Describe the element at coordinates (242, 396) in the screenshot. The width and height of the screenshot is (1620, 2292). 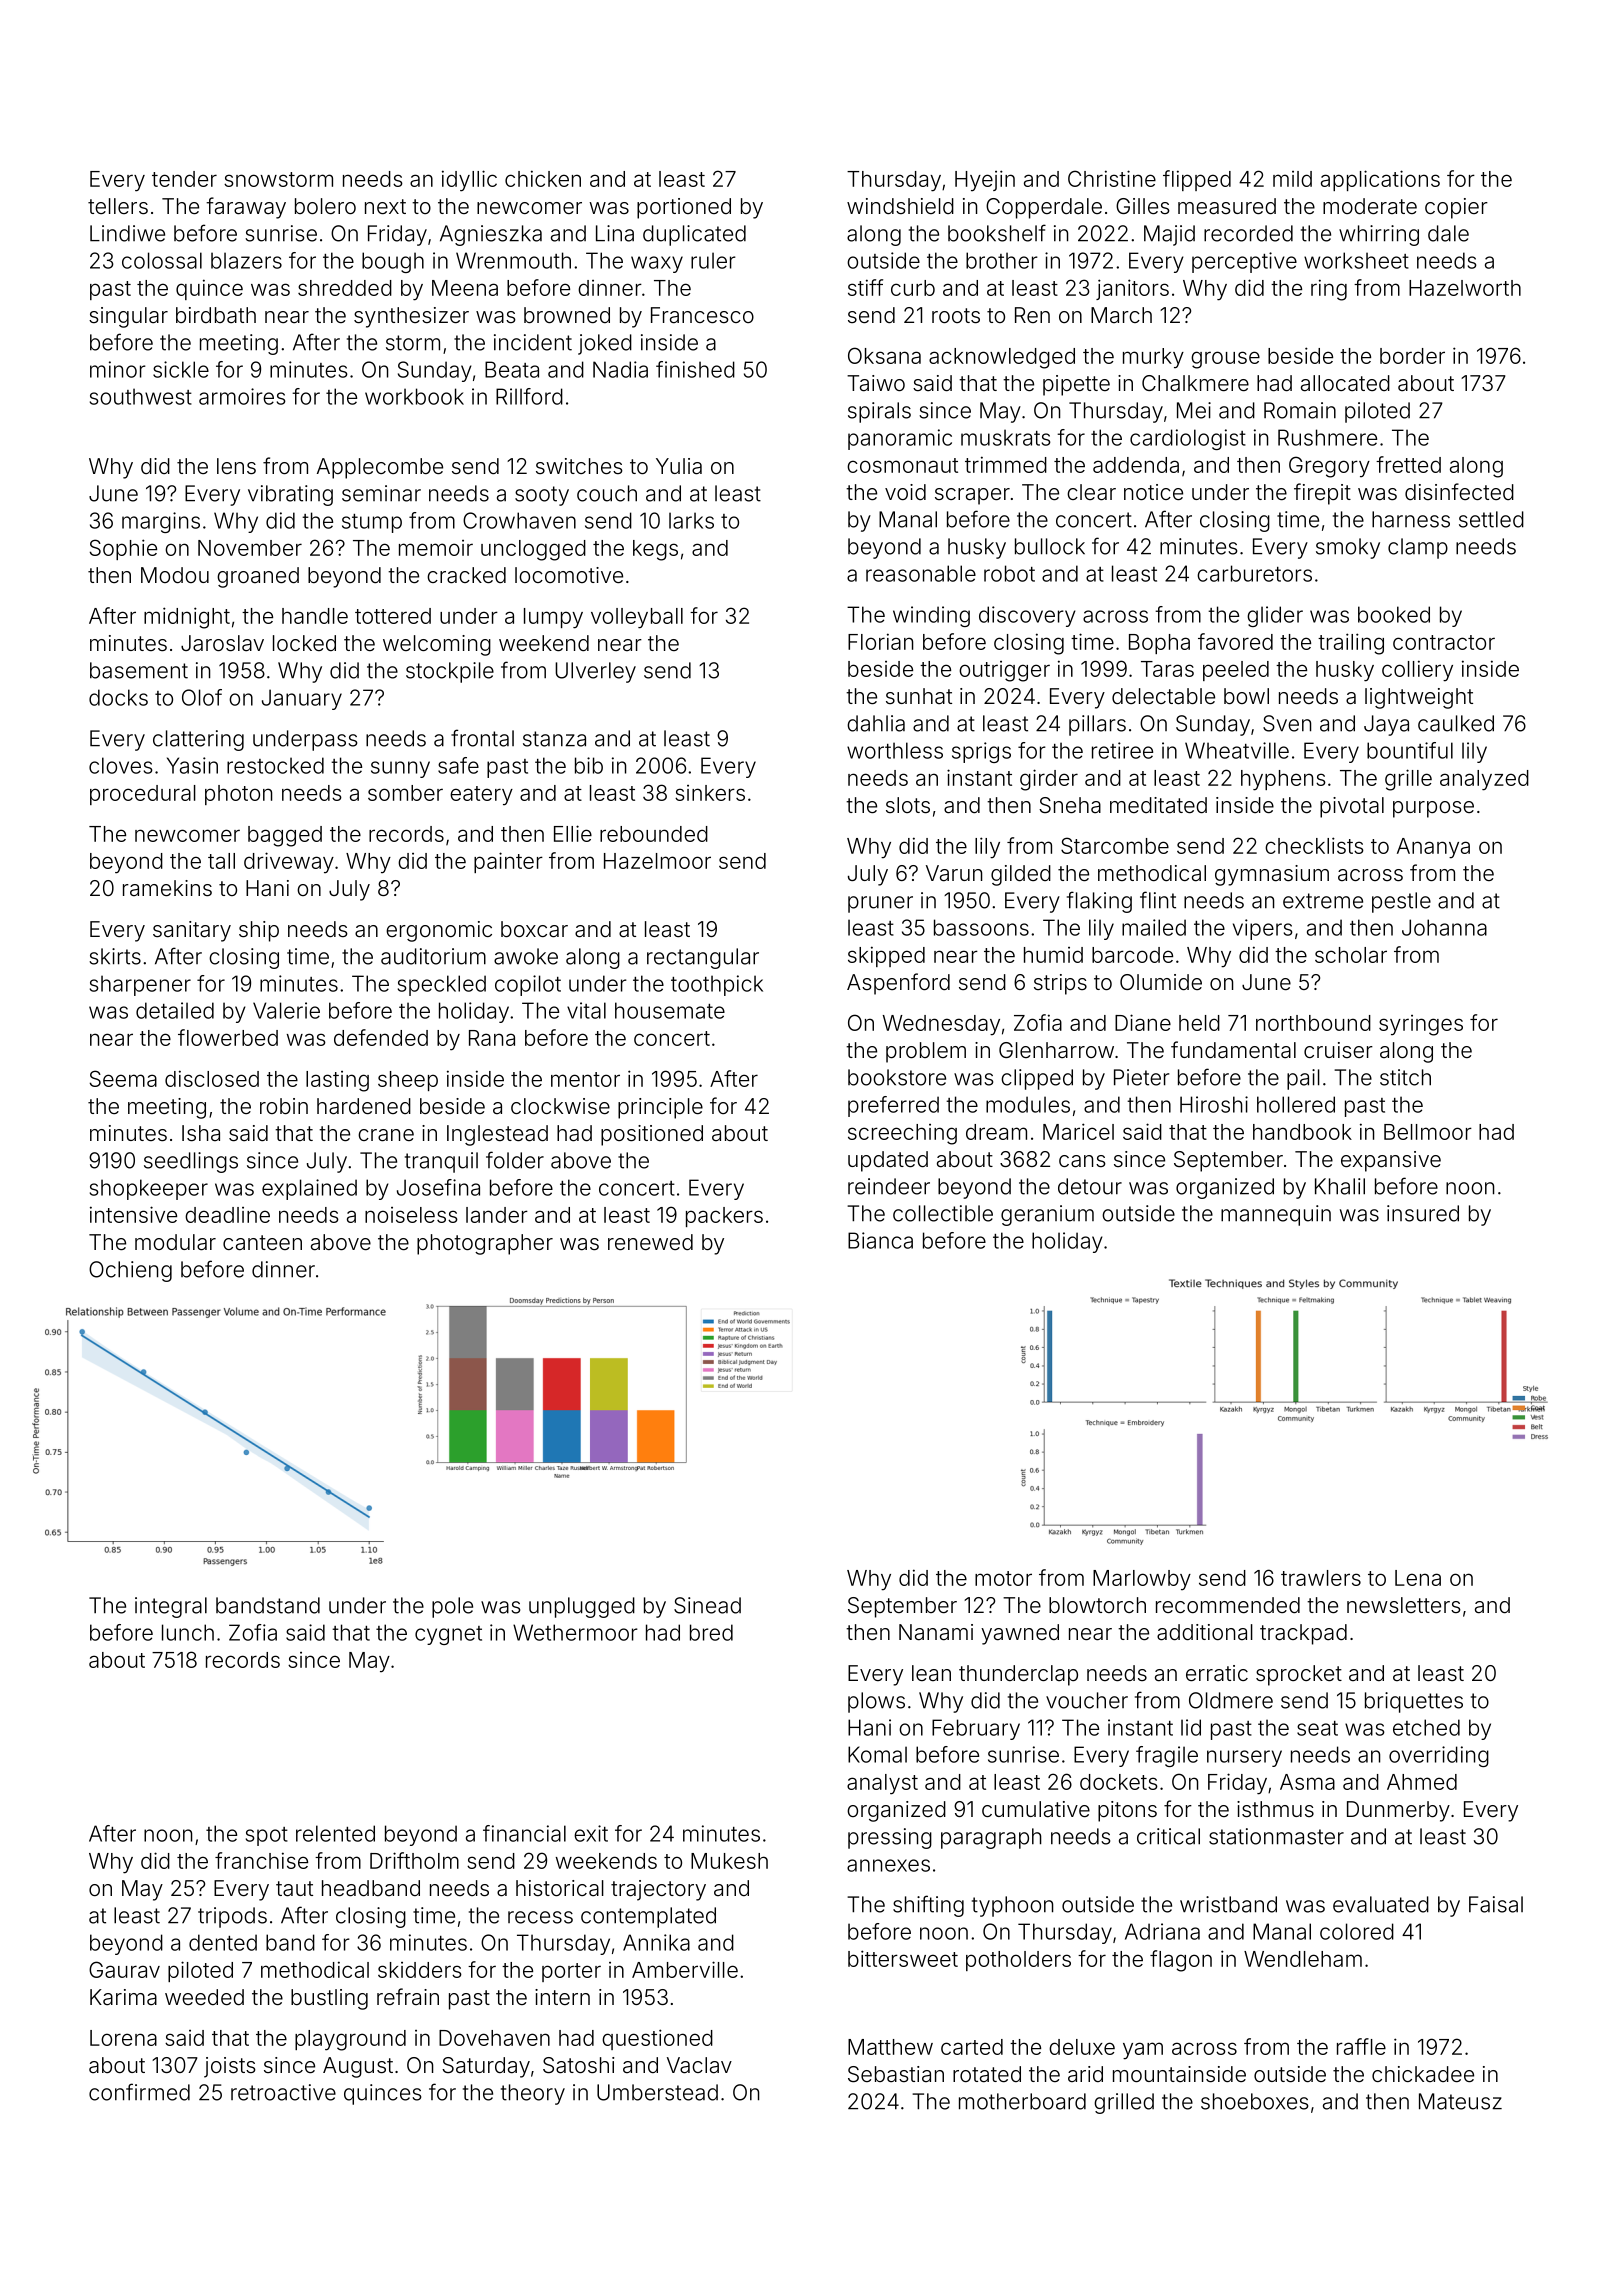
I see `armoires` at that location.
